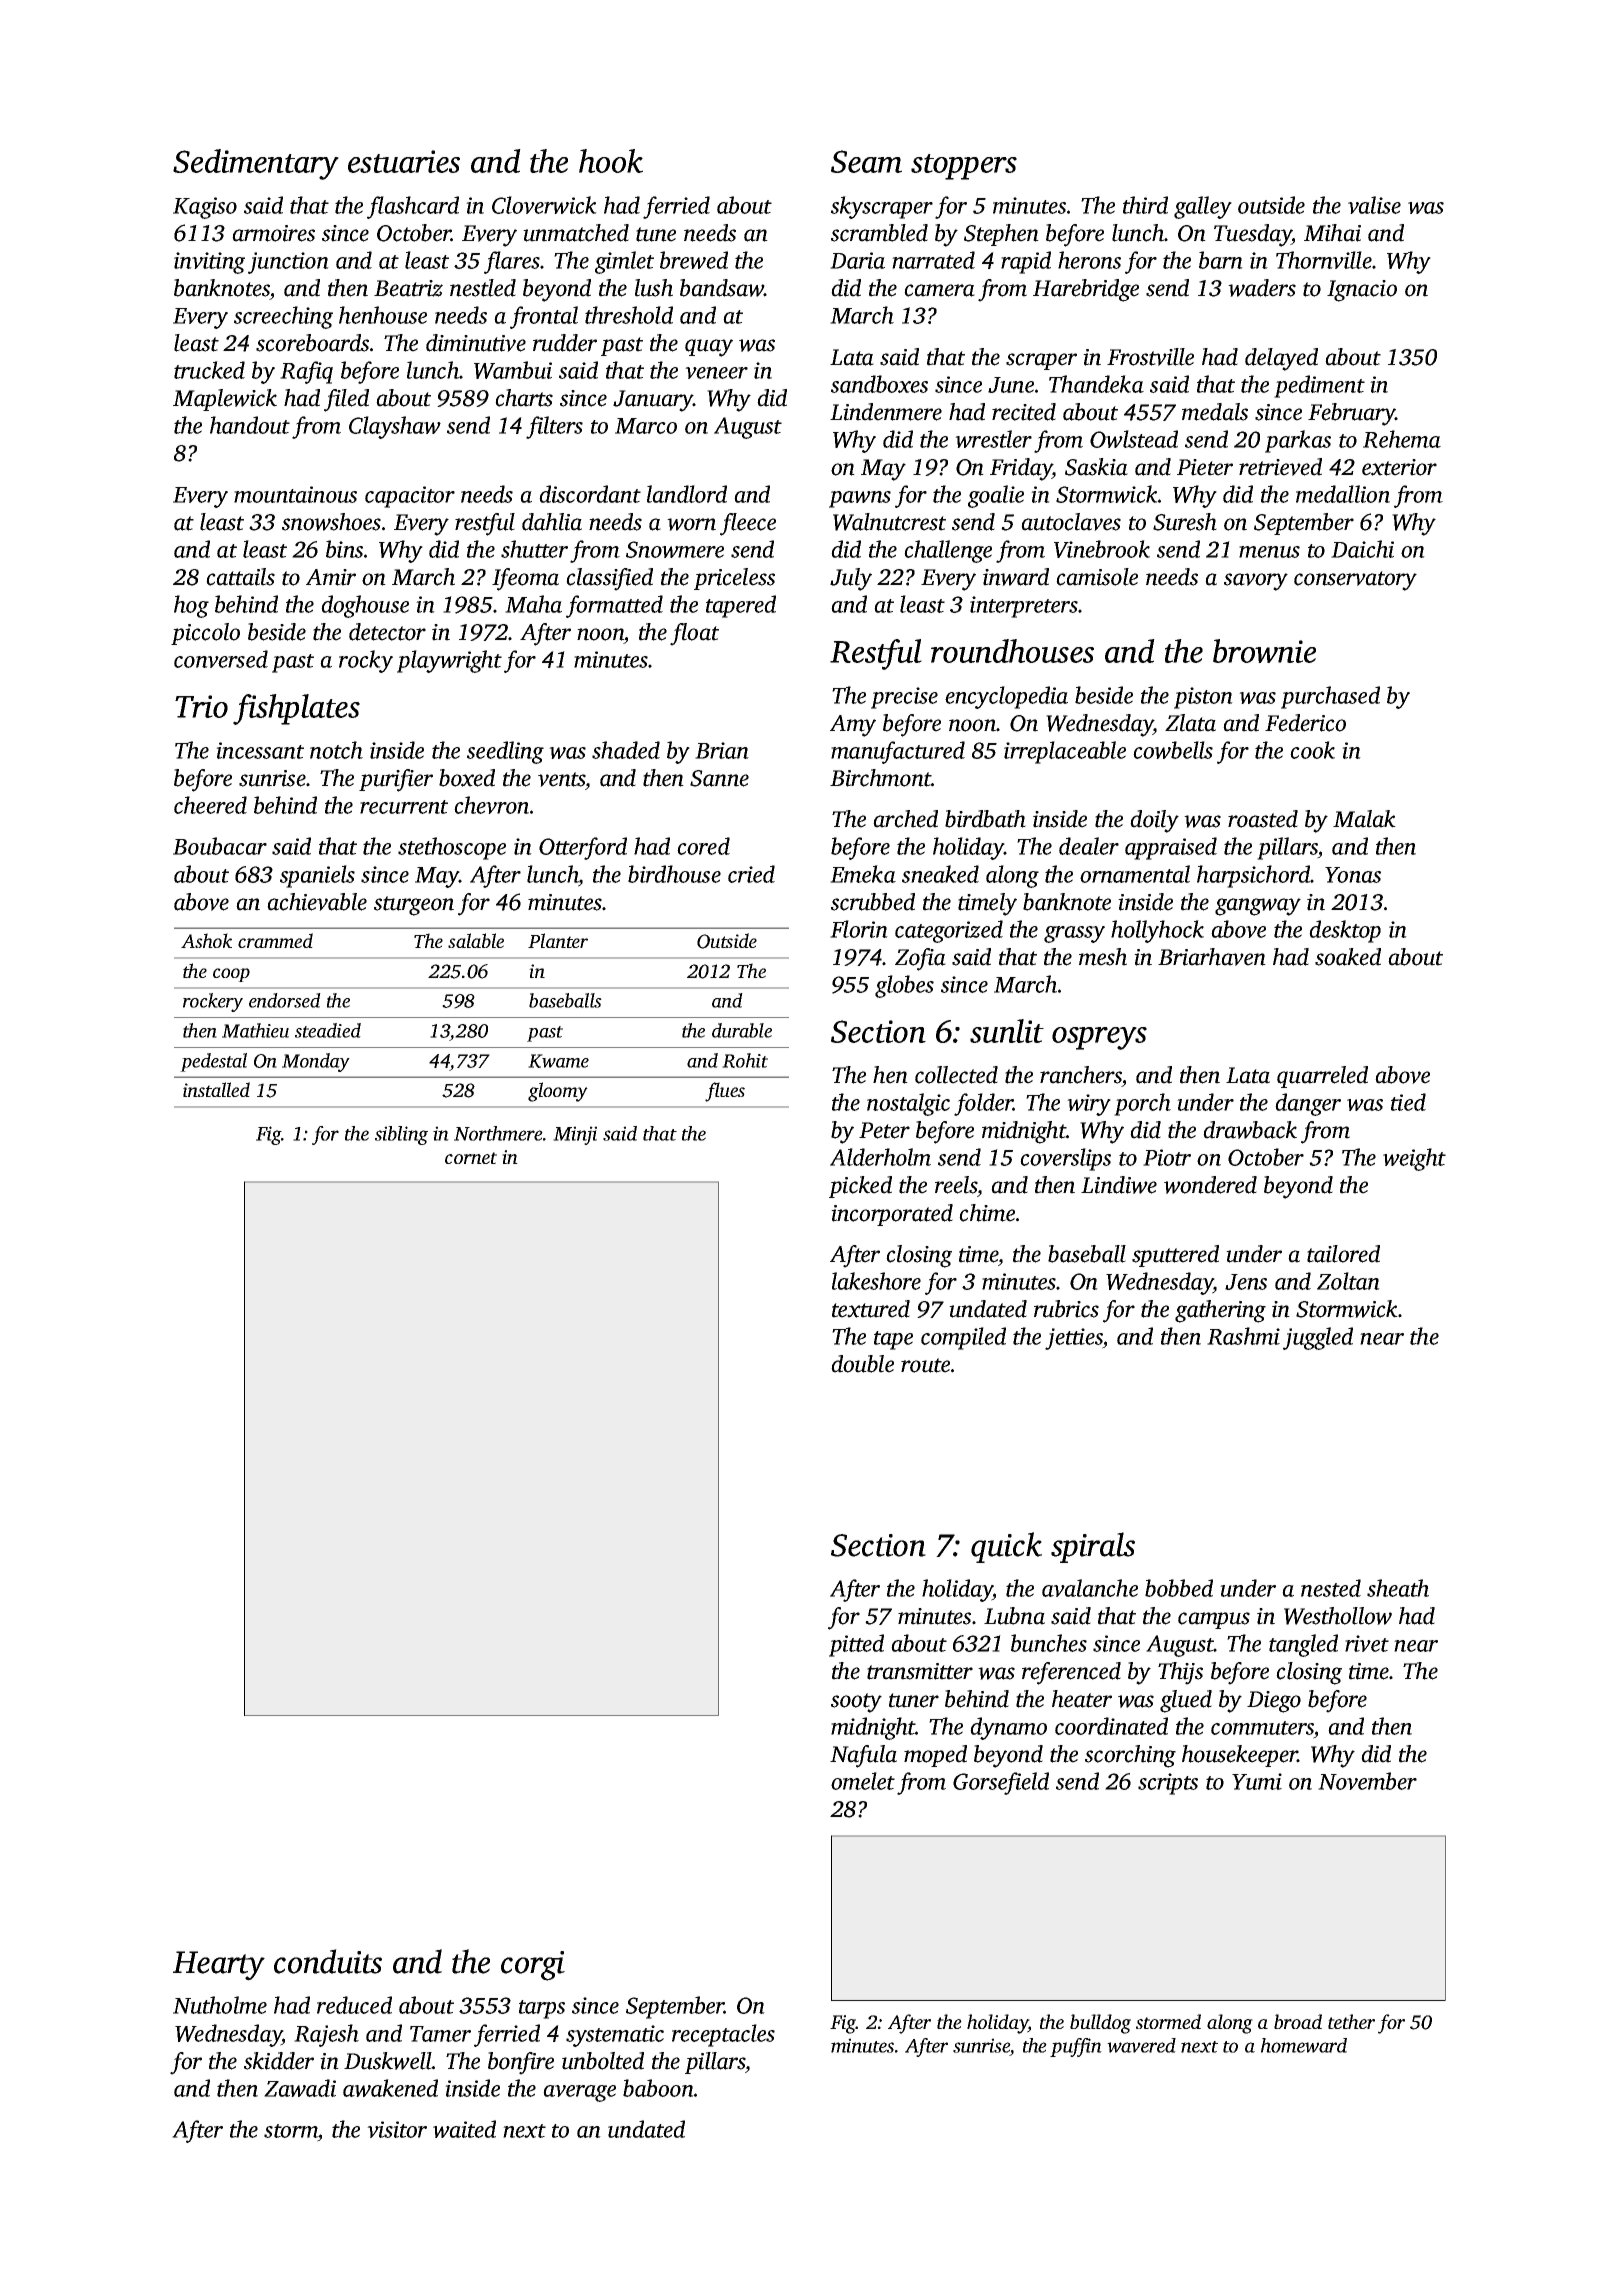 This screenshot has width=1620, height=2292. I want to click on valise, so click(1374, 205).
